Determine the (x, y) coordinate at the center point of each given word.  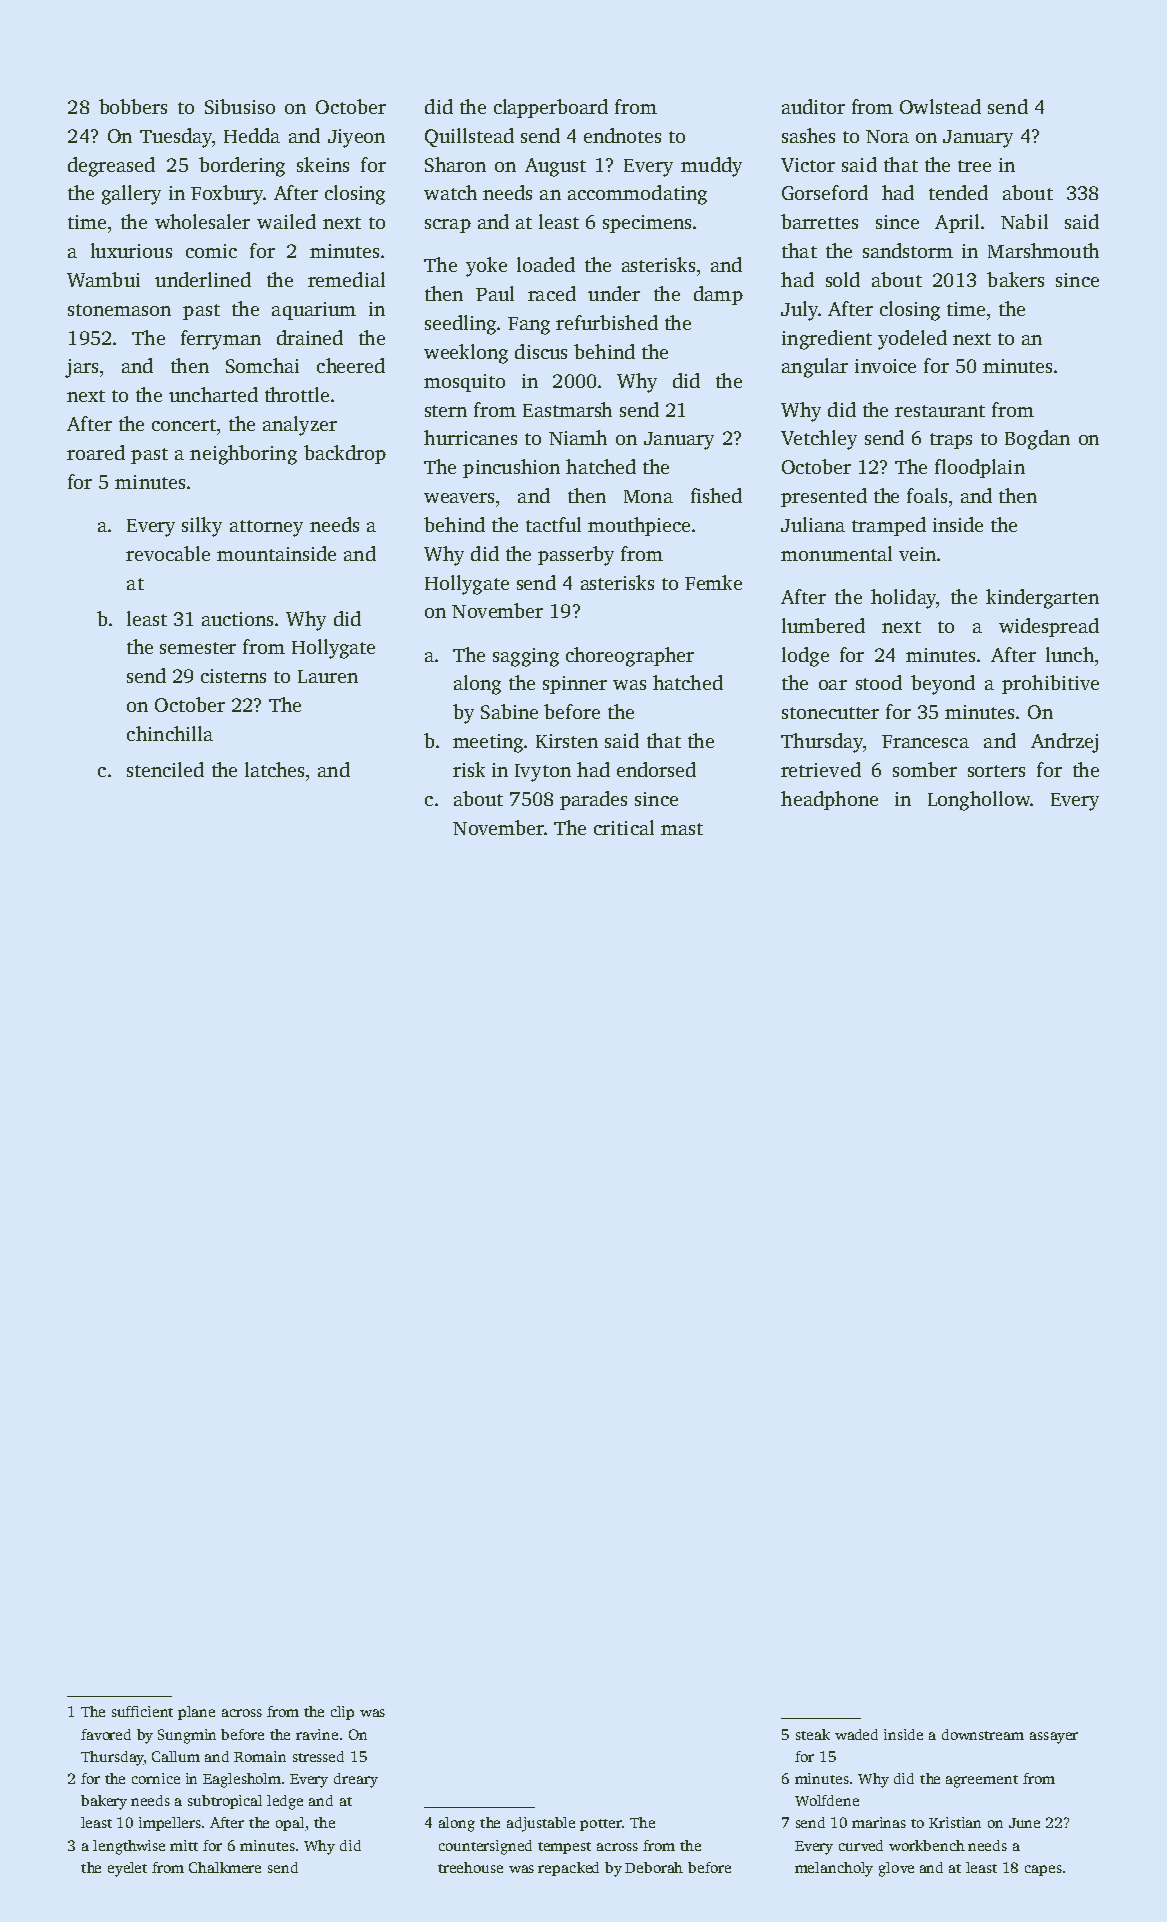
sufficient (142, 1711)
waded (856, 1734)
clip (342, 1713)
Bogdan (1037, 440)
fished (716, 495)
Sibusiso (240, 106)
